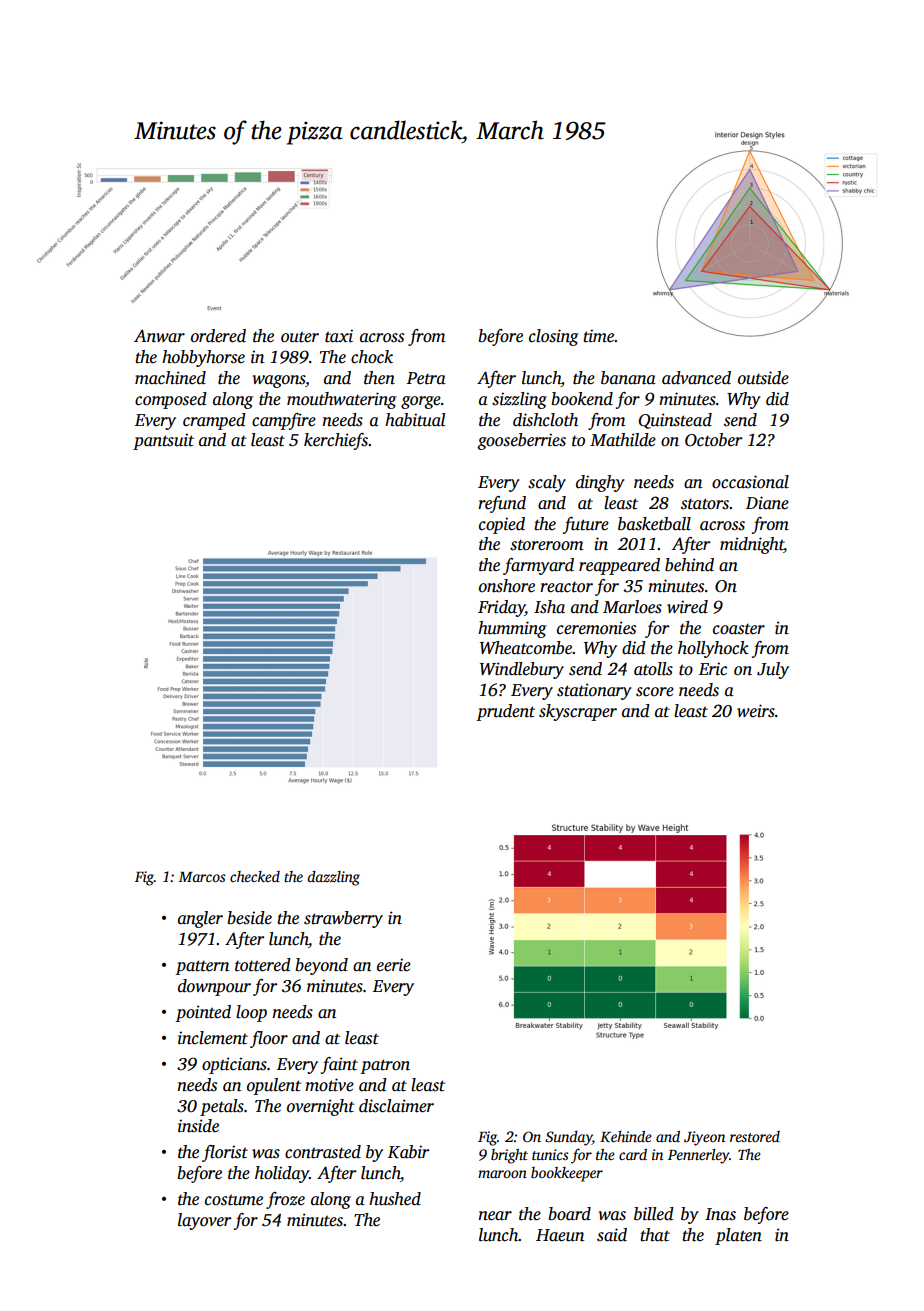 Image resolution: width=924 pixels, height=1311 pixels. Describe the element at coordinates (738, 1236) in the screenshot. I see `platen` at that location.
